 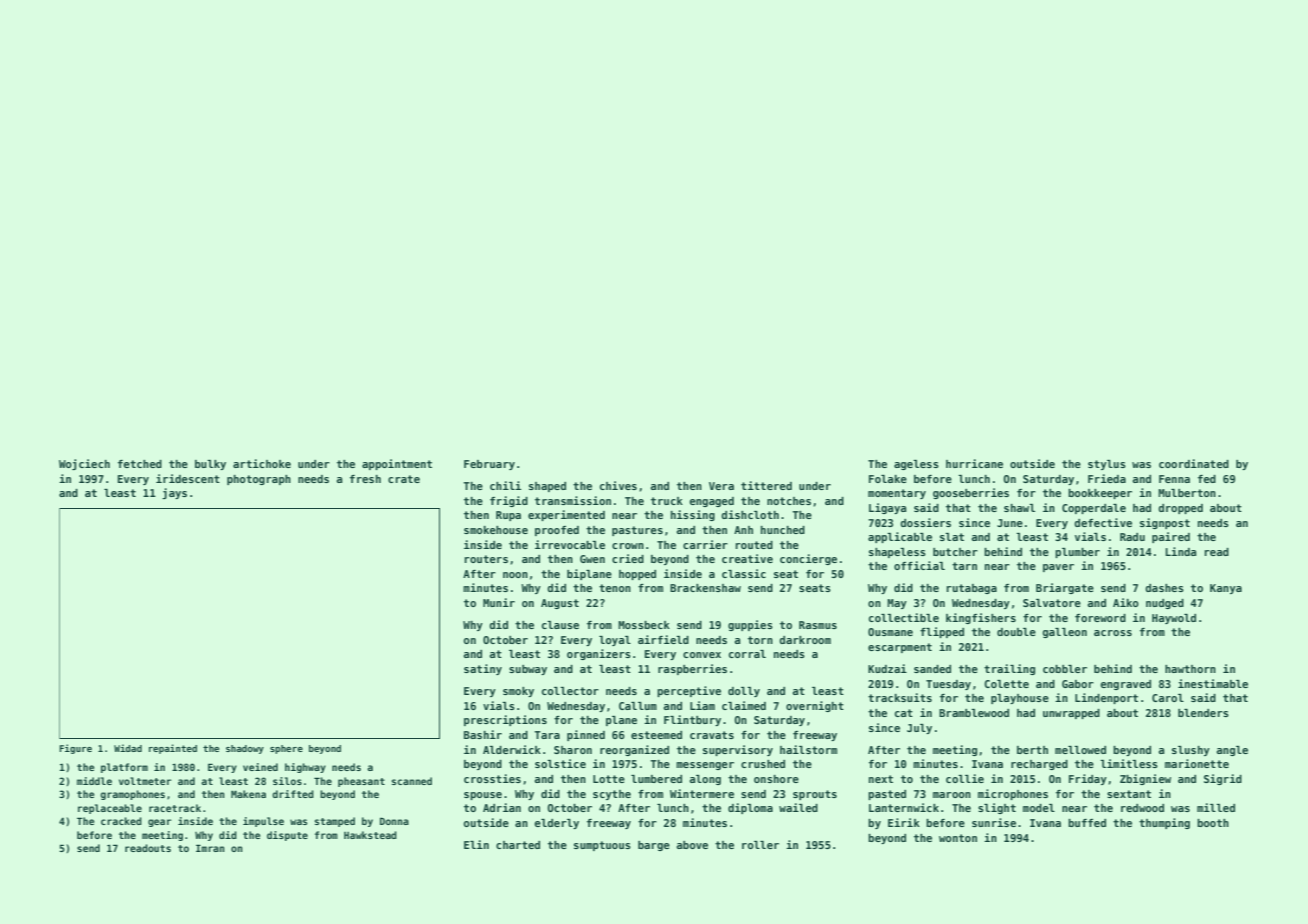 I want to click on Imran, so click(x=210, y=848).
